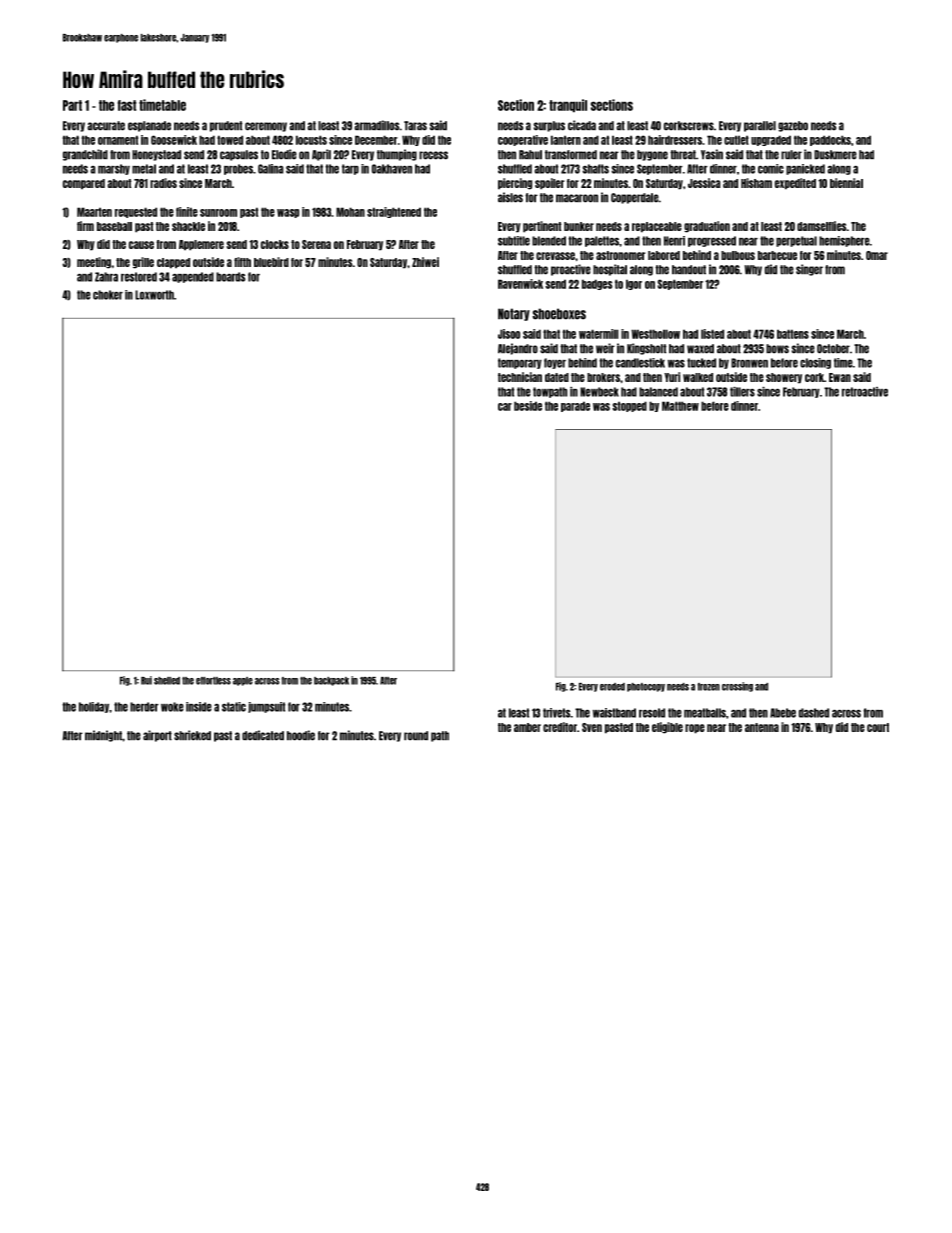 The width and height of the screenshot is (952, 1233). I want to click on airport, so click(157, 736).
